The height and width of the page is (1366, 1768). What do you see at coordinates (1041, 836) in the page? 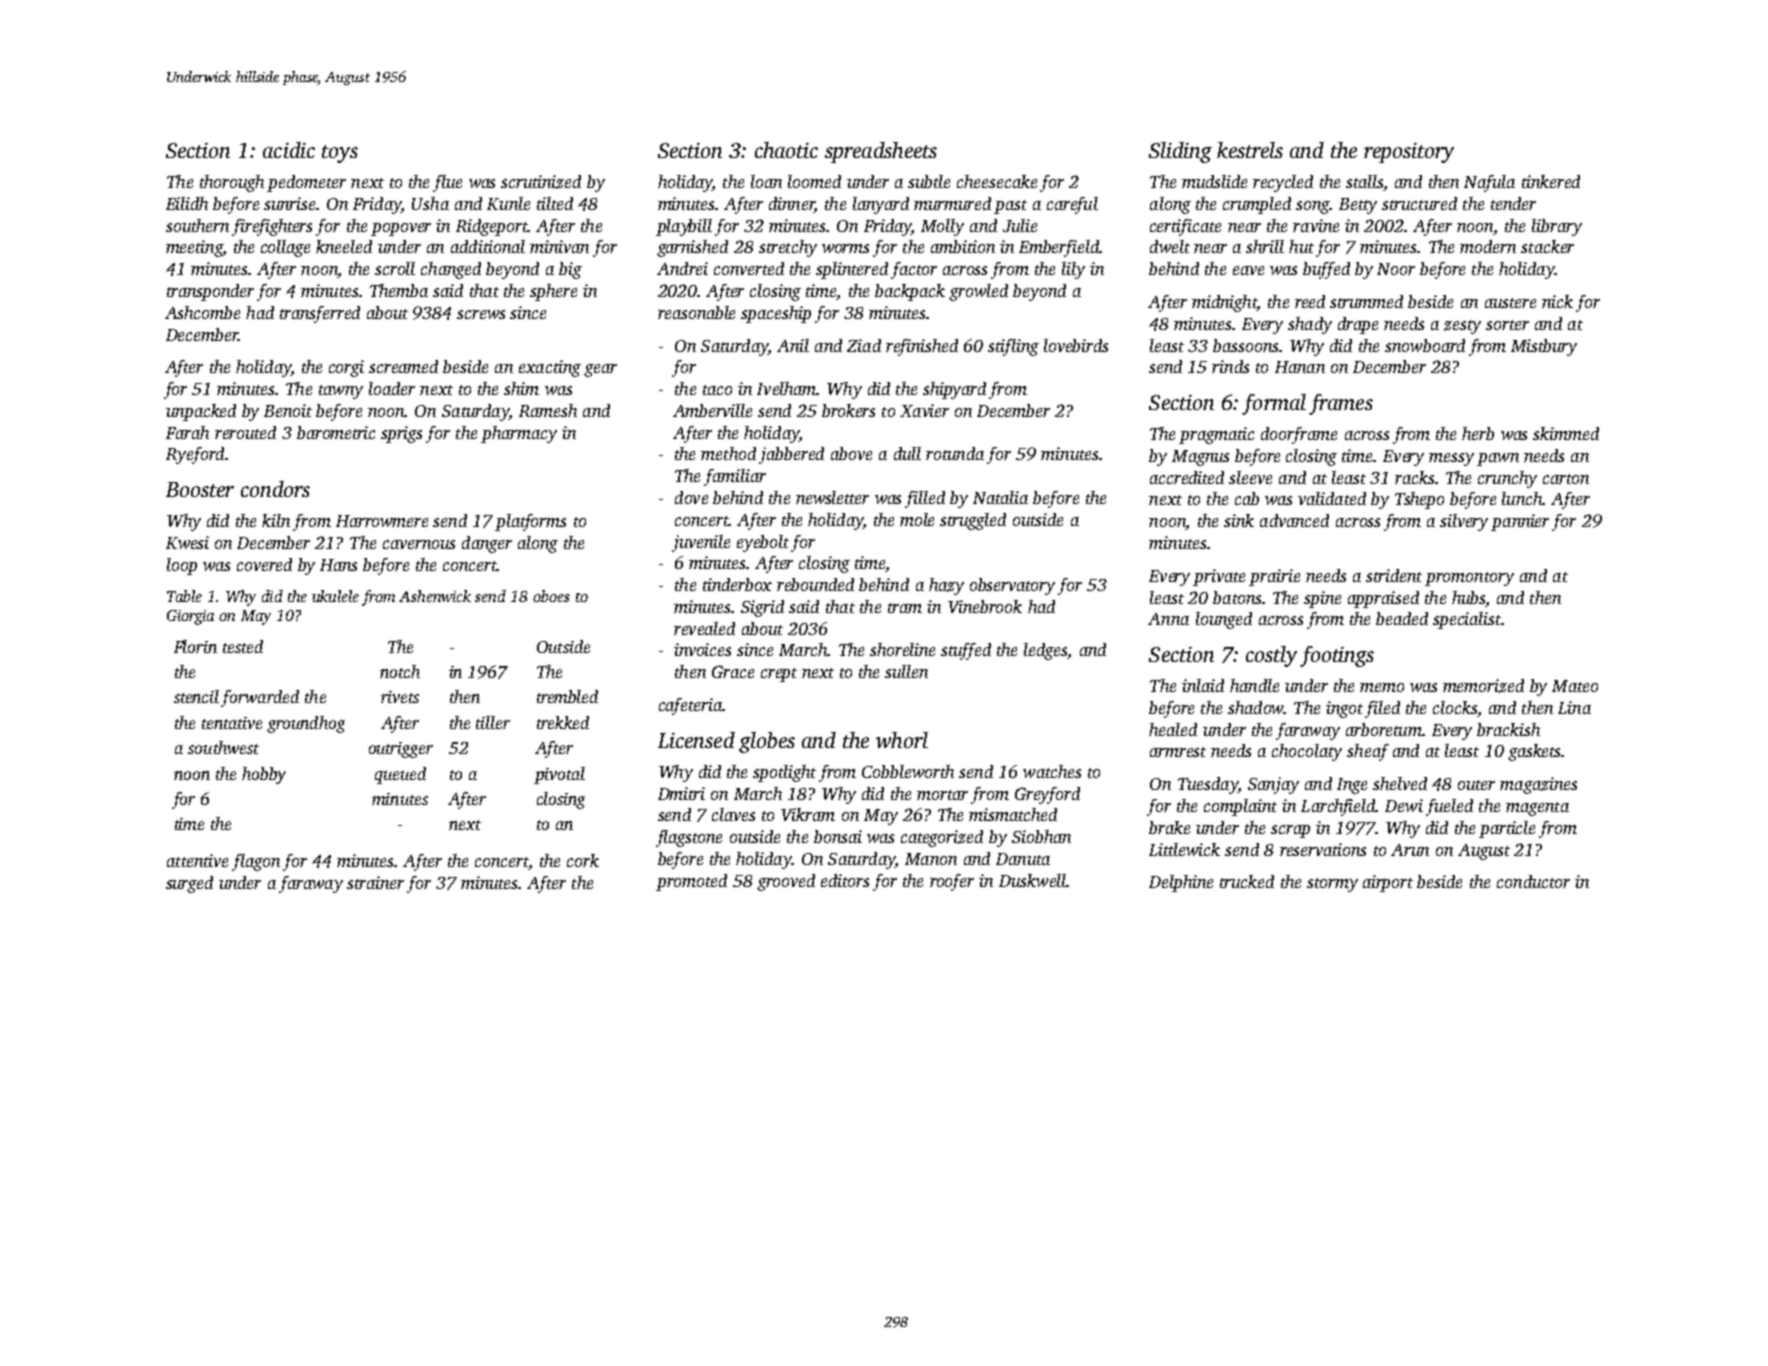
I see `Siobhan` at bounding box center [1041, 836].
